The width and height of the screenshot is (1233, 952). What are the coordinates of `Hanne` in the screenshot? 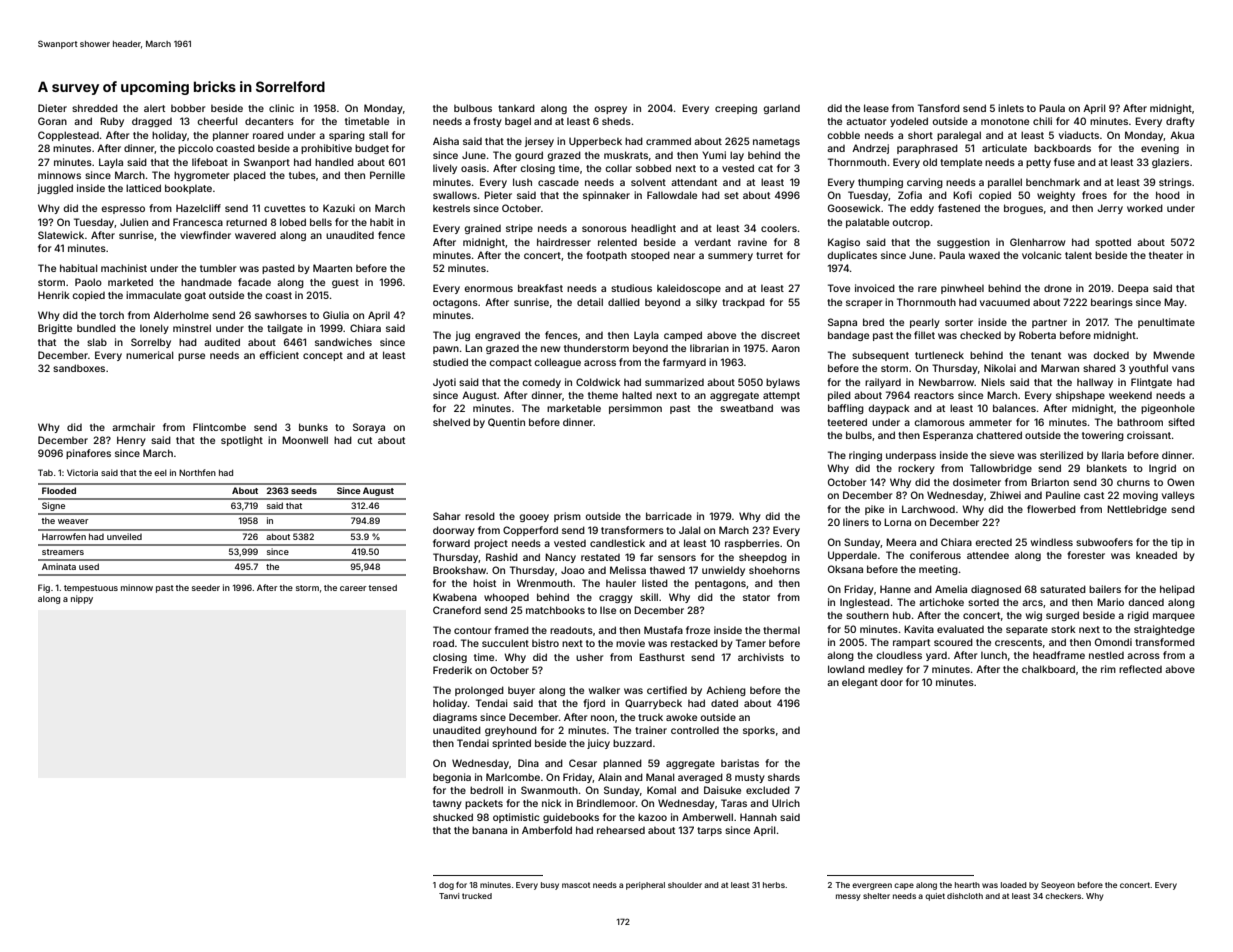 It's located at (895, 589).
